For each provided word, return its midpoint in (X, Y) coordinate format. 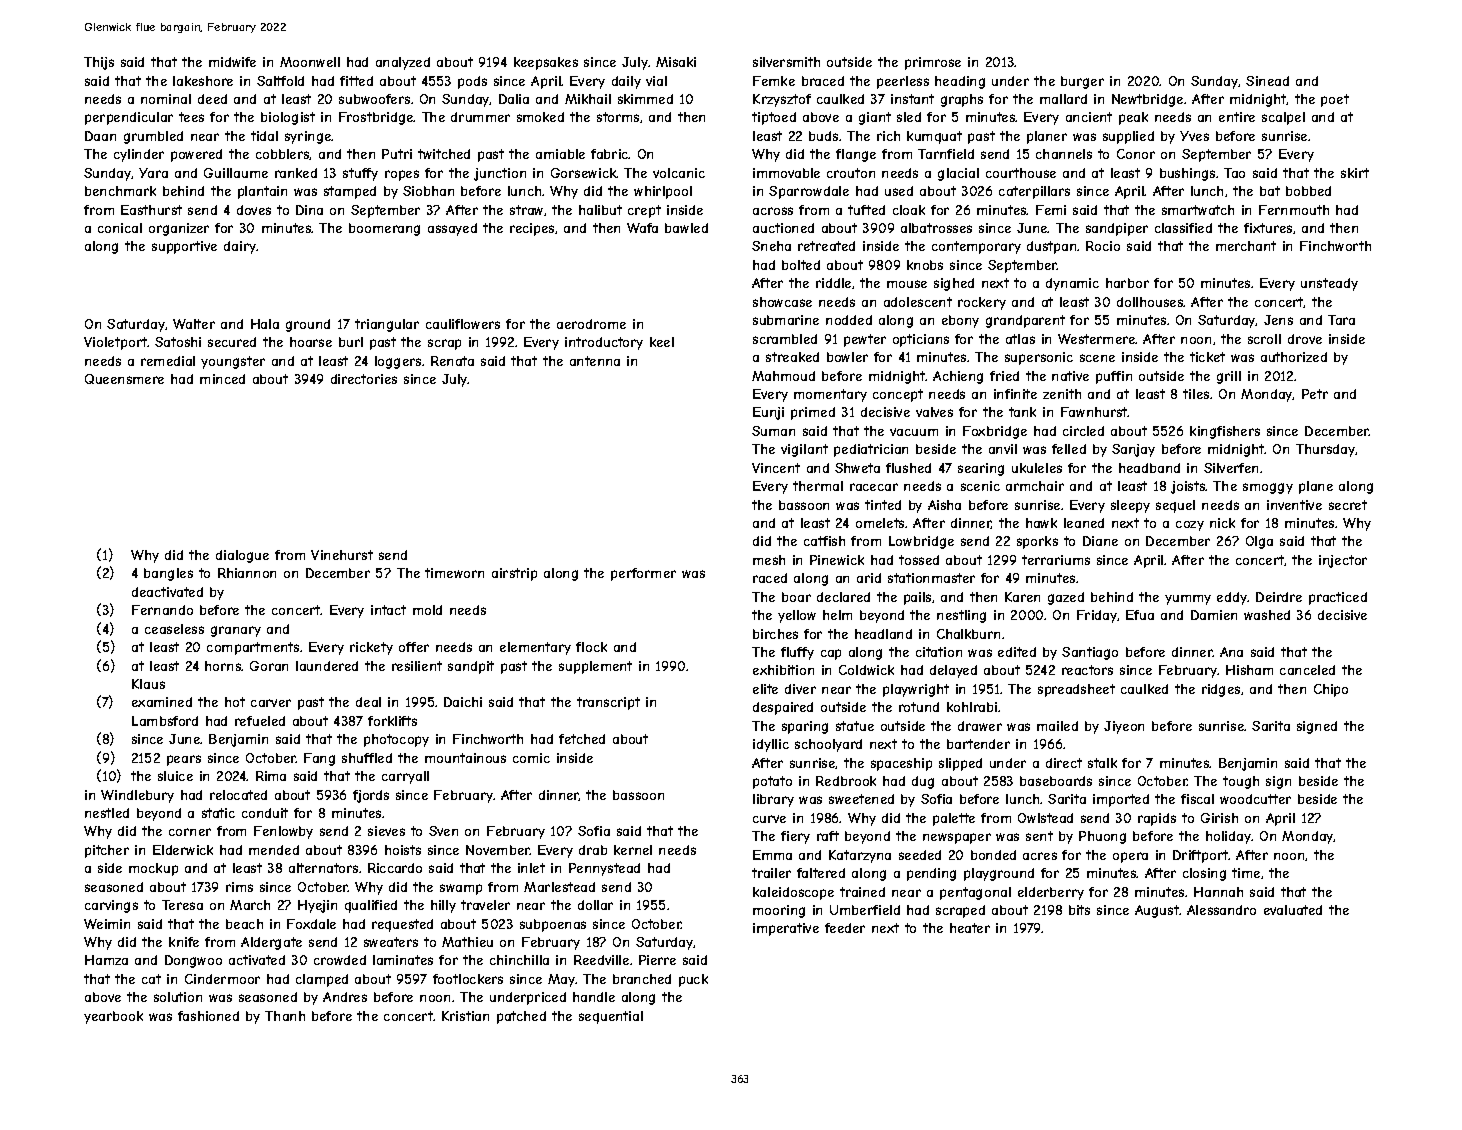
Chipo (1331, 690)
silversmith (786, 62)
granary (236, 631)
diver (800, 689)
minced (222, 379)
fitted (356, 81)
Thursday (1326, 450)
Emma (772, 855)
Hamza (106, 960)
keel (662, 342)
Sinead (1267, 81)
